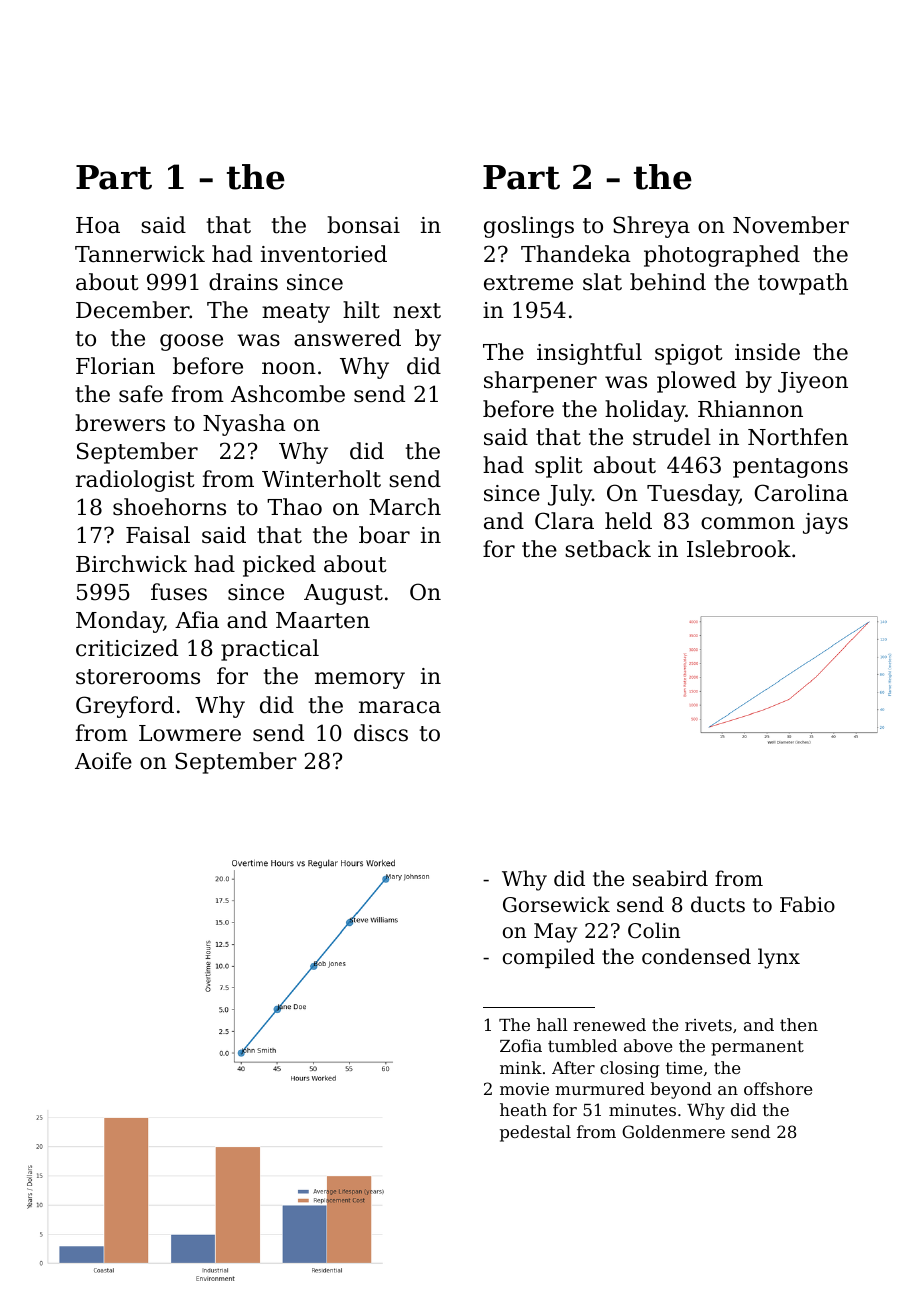 This screenshot has width=924, height=1311. Describe the element at coordinates (103, 761) in the screenshot. I see `Aoife` at that location.
